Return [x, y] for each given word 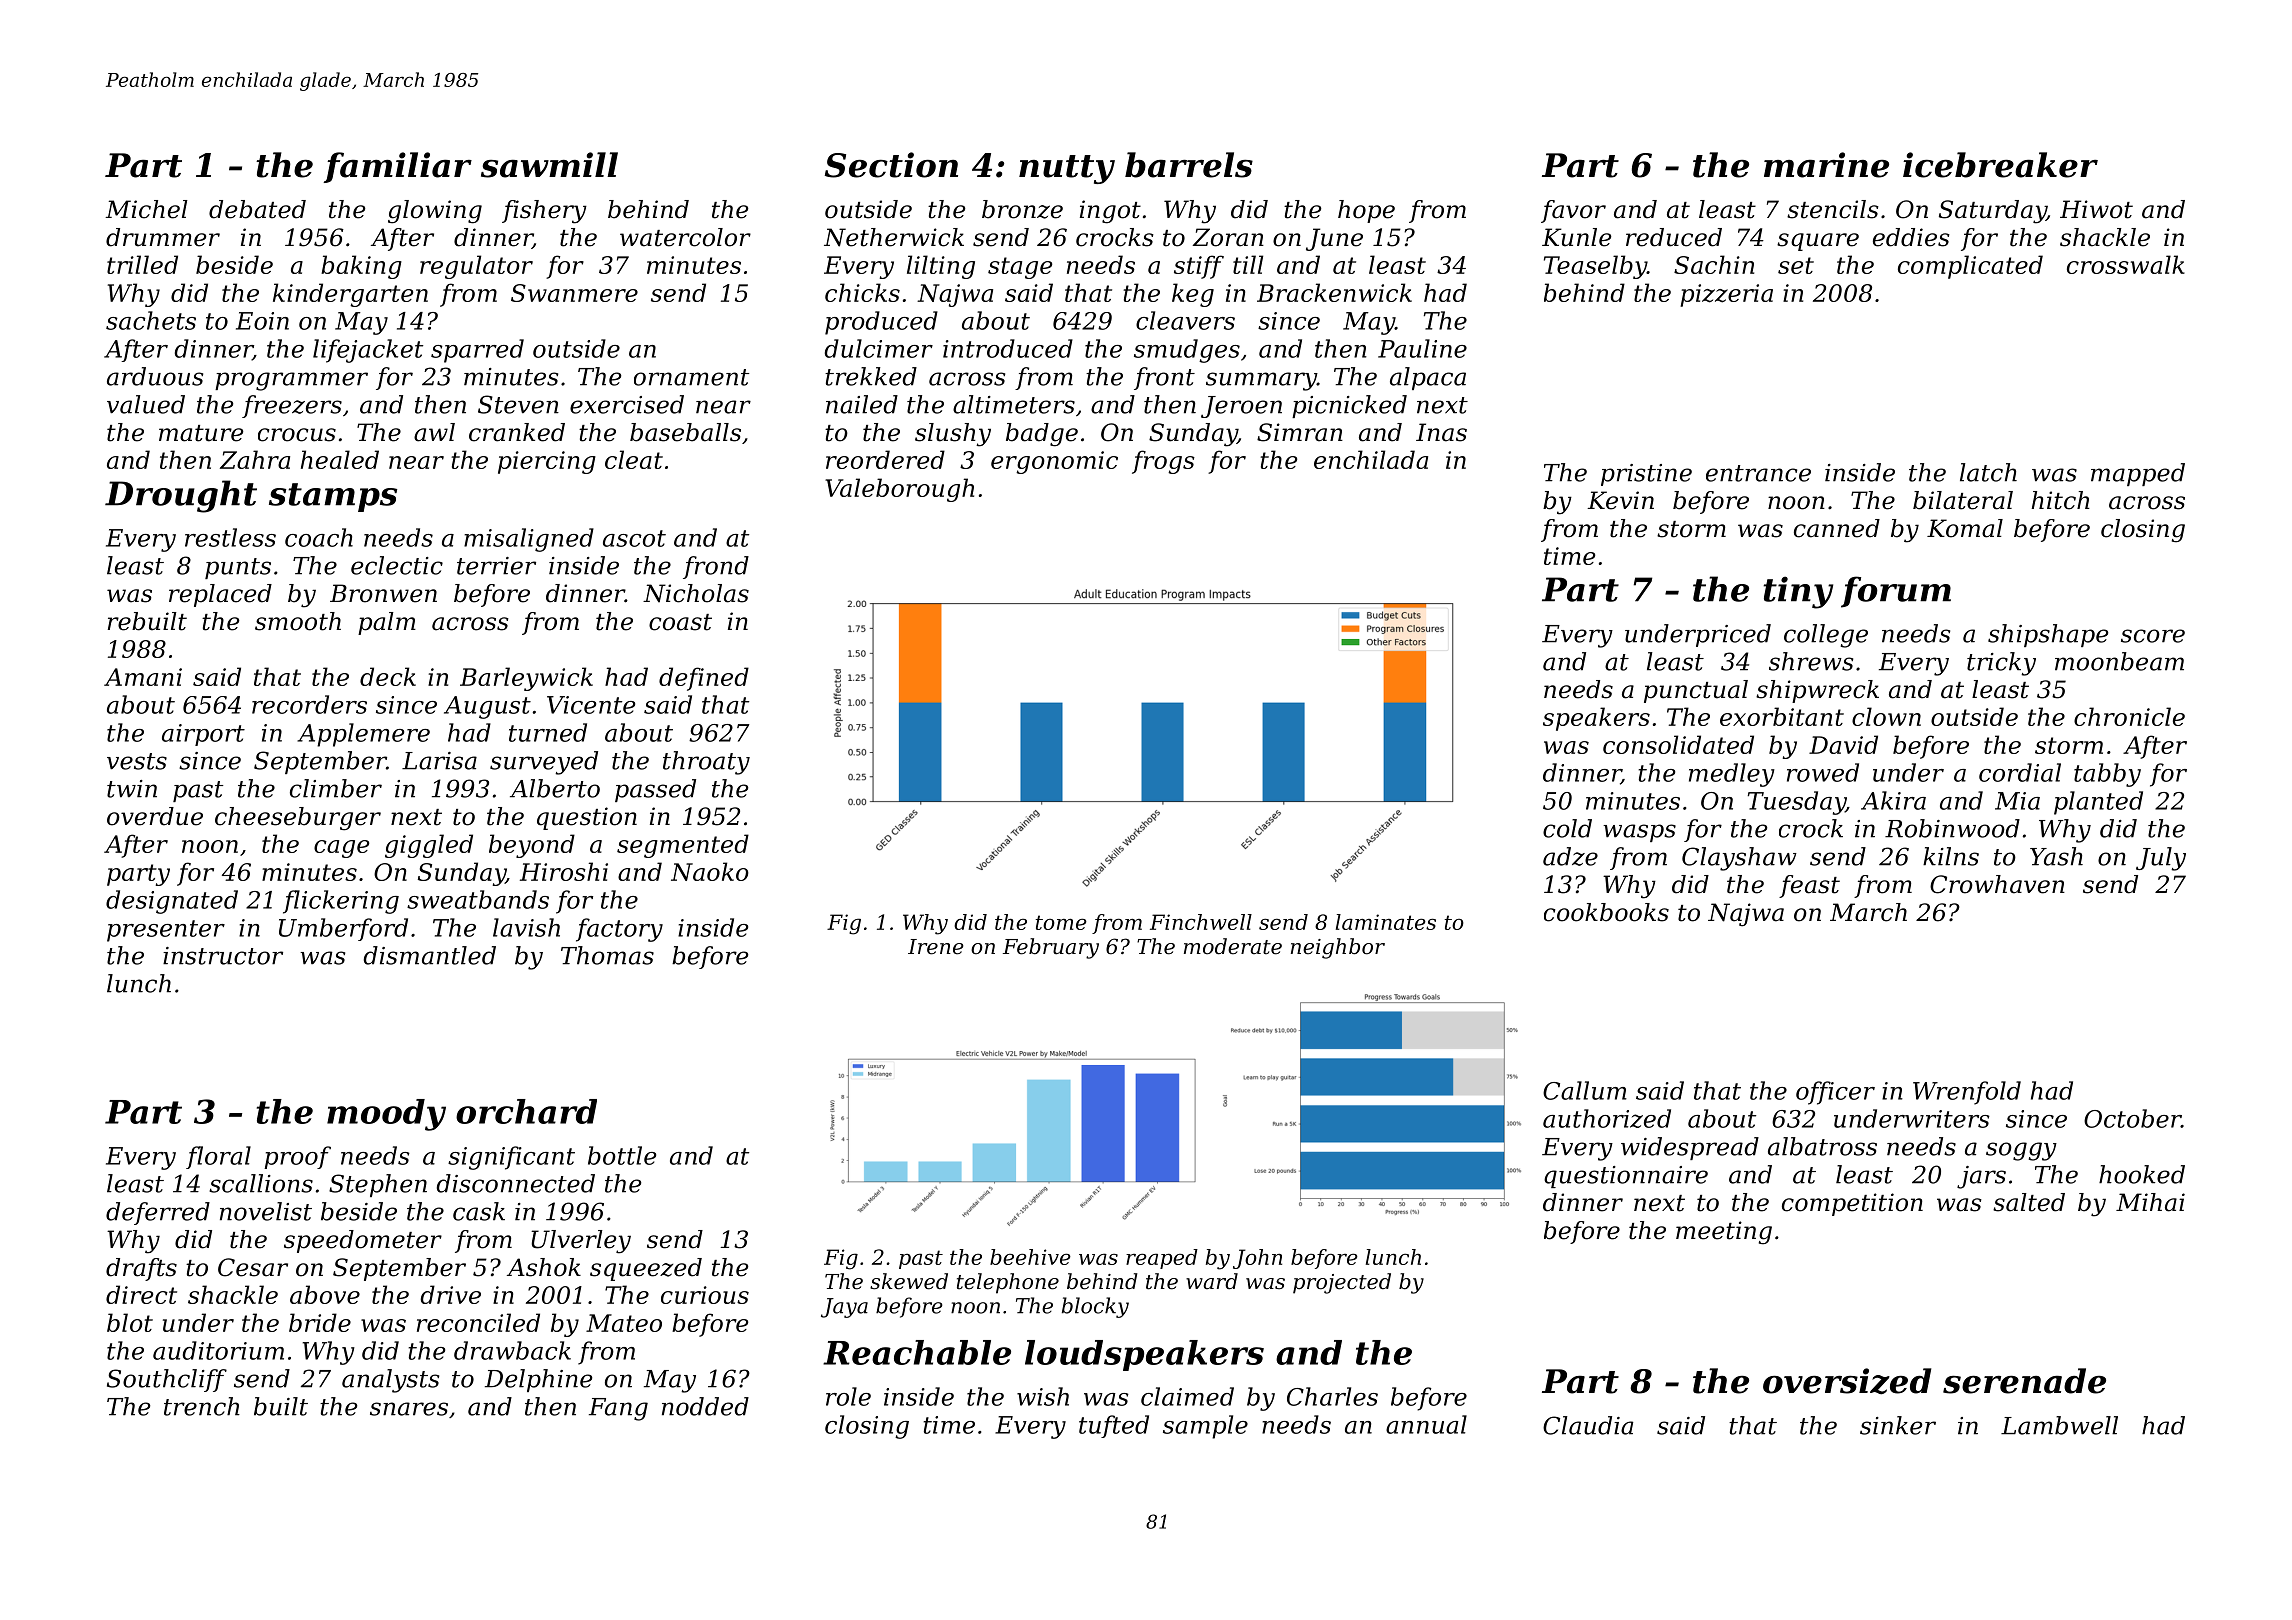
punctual [1696, 691]
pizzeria [1726, 295]
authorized [1607, 1118]
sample [1205, 1427]
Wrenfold [1967, 1093]
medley [1732, 775]
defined [704, 679]
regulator [476, 267]
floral [218, 1157]
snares [409, 1409]
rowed [1823, 772]
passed [655, 790]
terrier [496, 566]
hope [1366, 211]
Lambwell [2059, 1425]
